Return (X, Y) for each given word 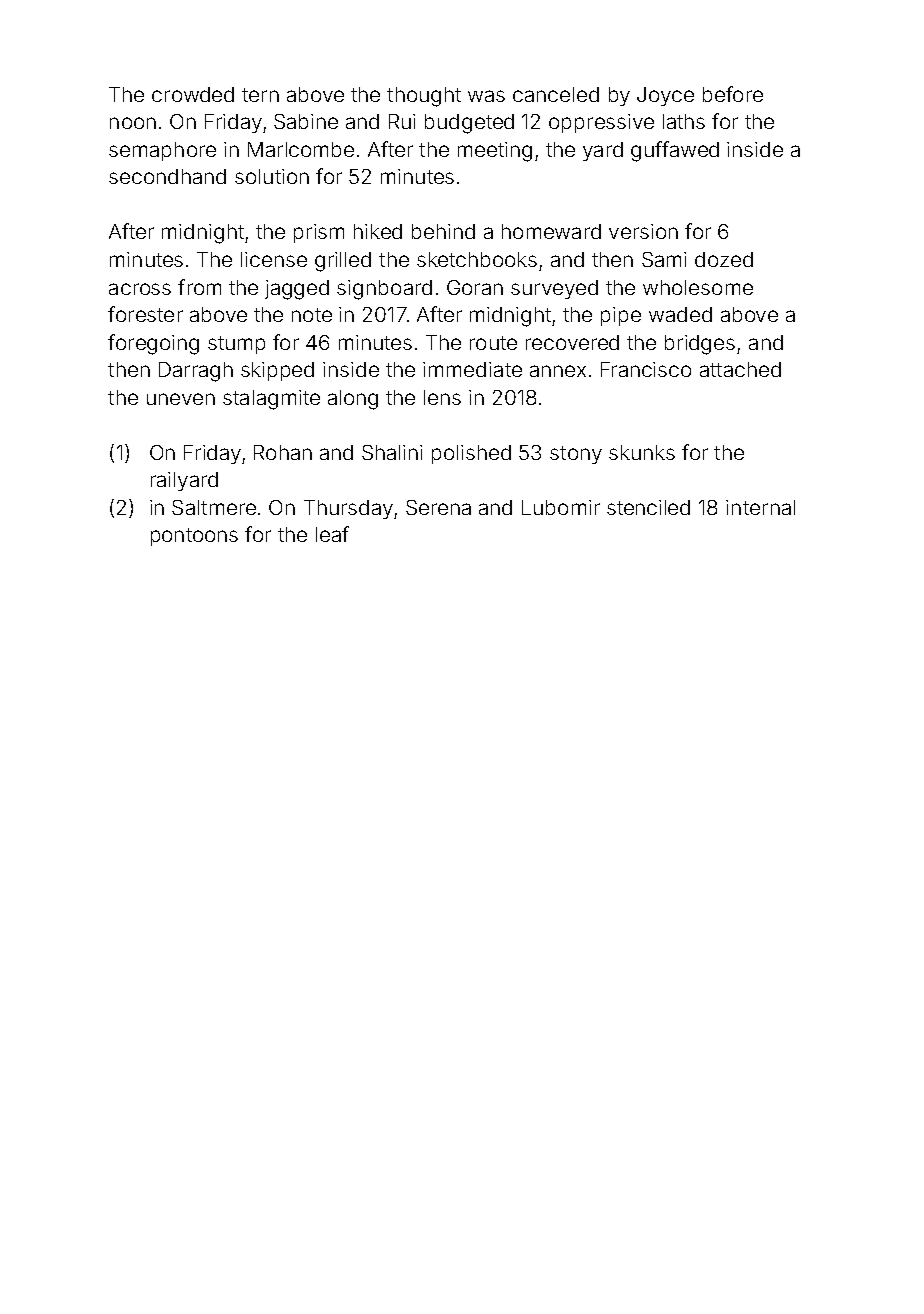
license (274, 259)
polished (471, 454)
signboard (384, 290)
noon (133, 123)
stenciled (648, 507)
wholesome (698, 287)
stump (236, 345)
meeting (495, 152)
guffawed (675, 151)
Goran (475, 287)
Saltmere (214, 507)
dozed (724, 259)
